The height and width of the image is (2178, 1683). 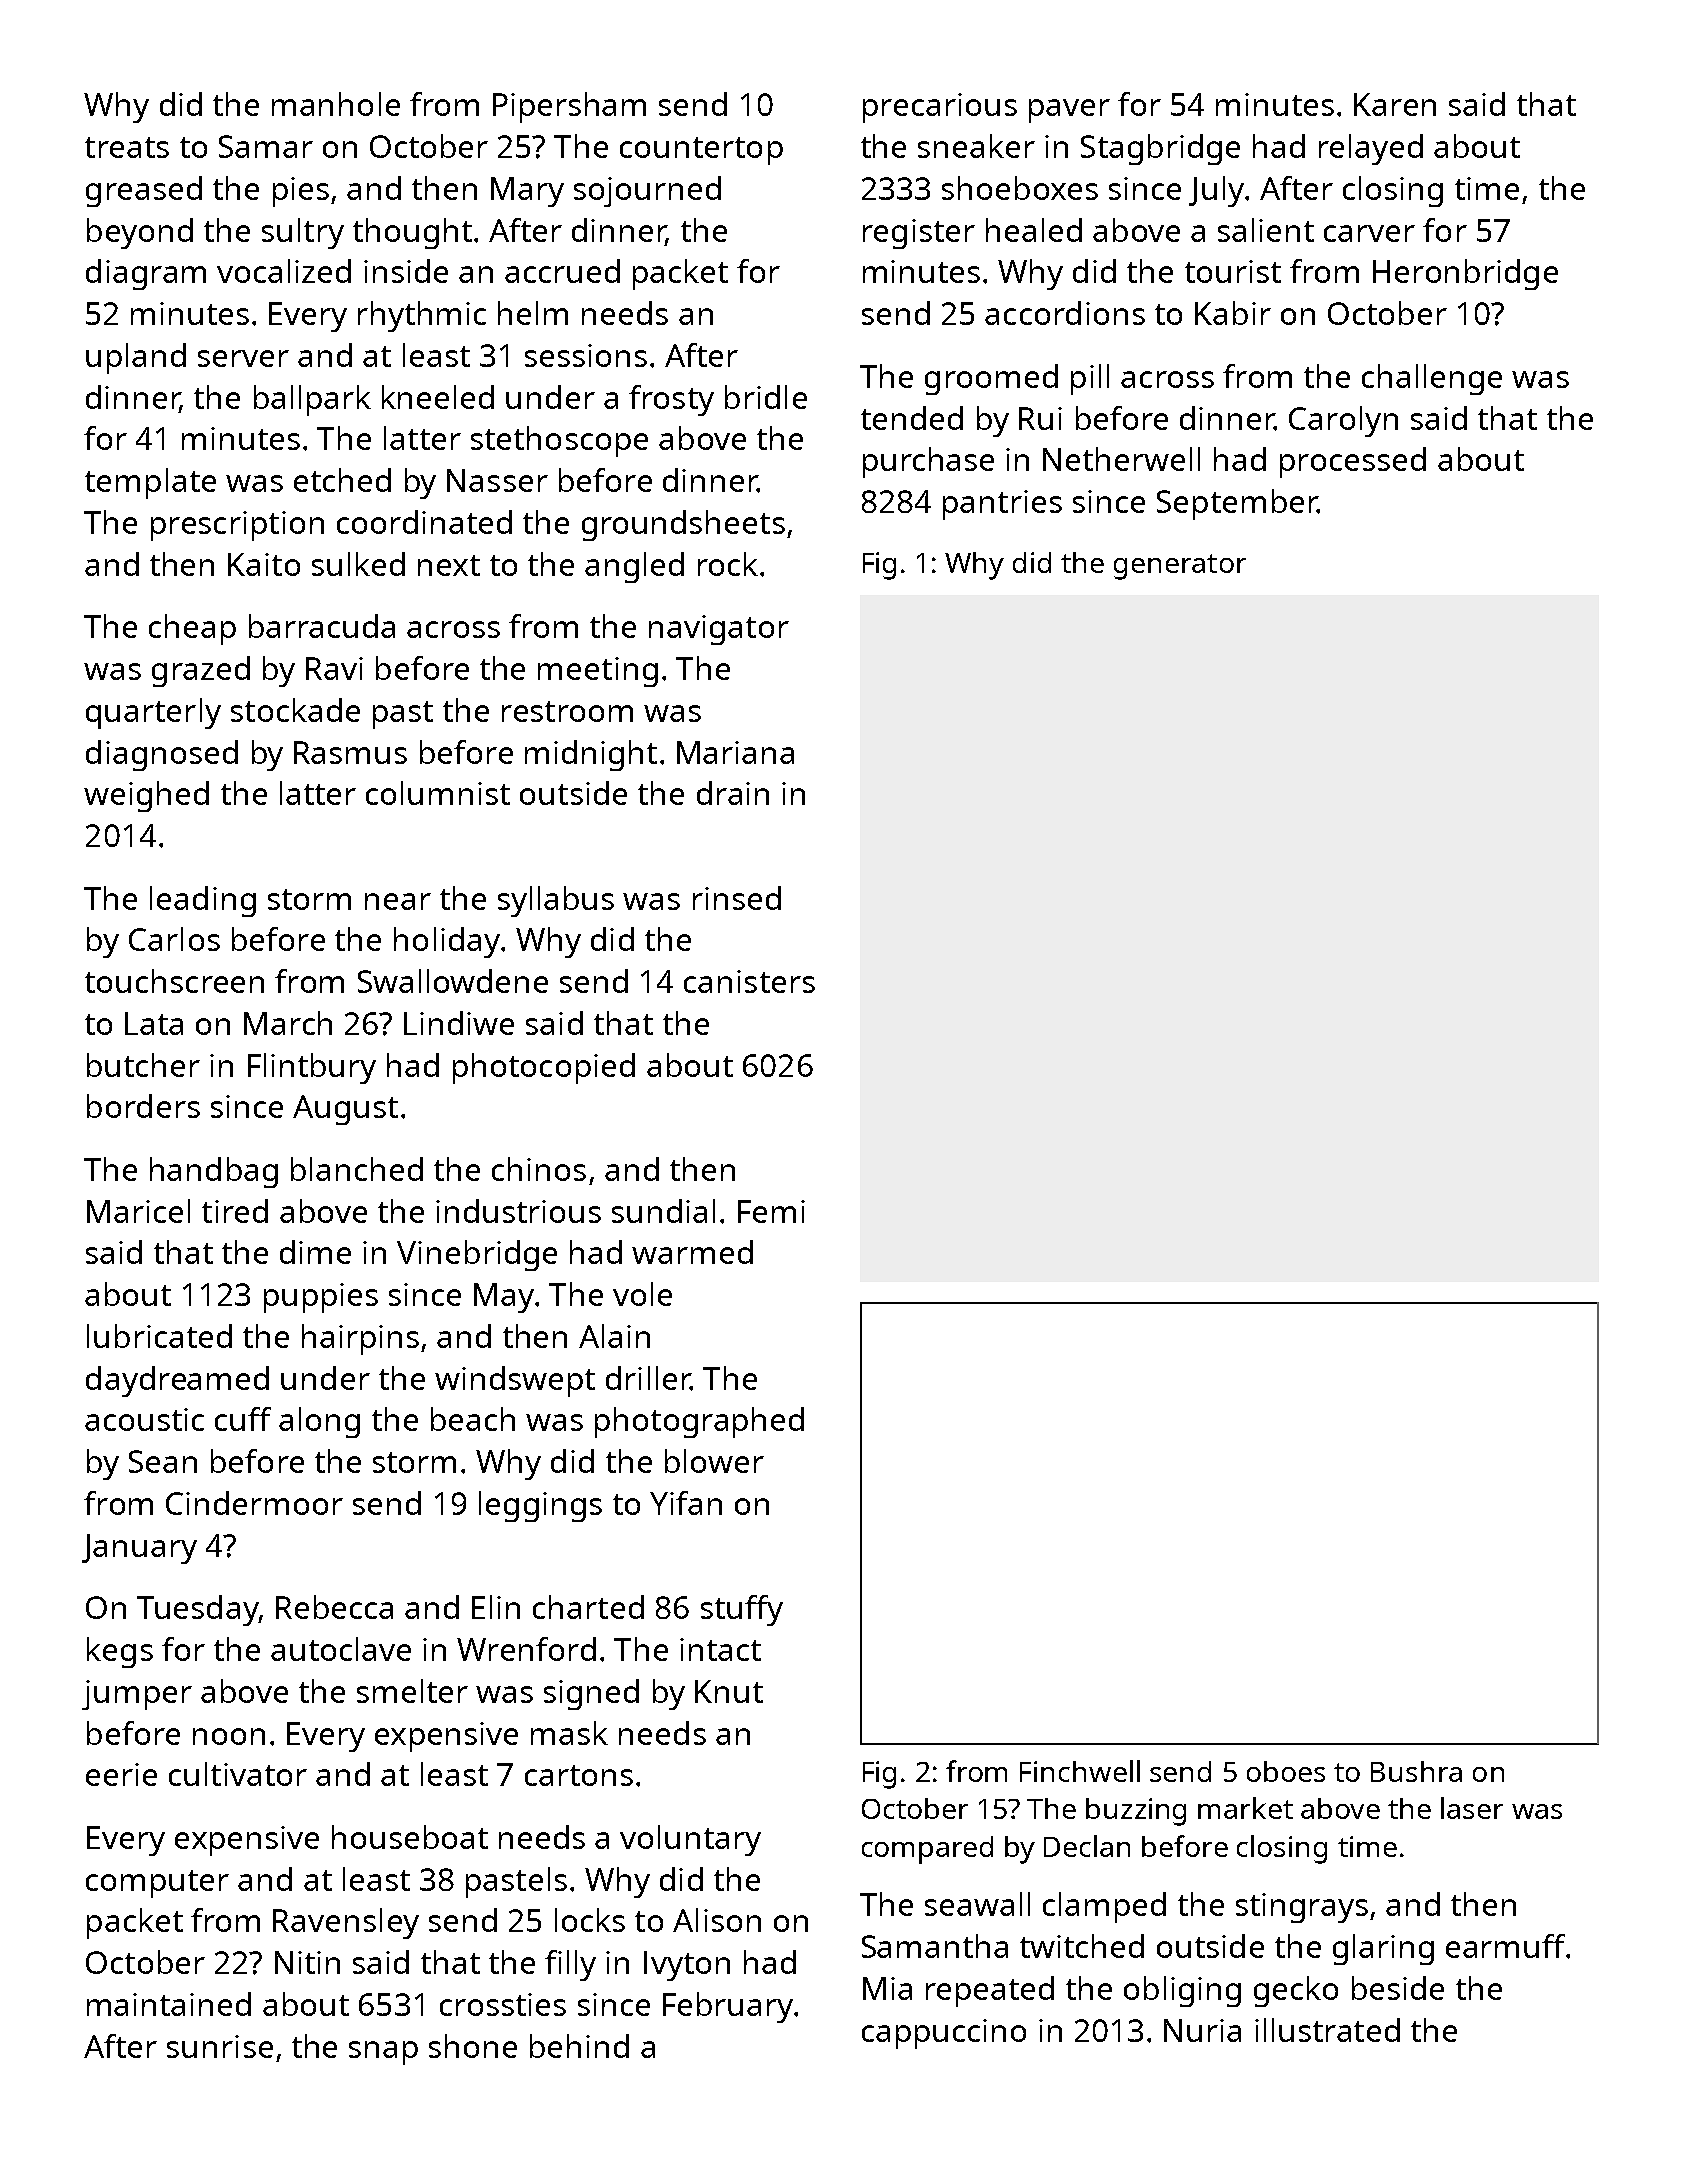 What do you see at coordinates (766, 397) in the image?
I see `bridle` at bounding box center [766, 397].
